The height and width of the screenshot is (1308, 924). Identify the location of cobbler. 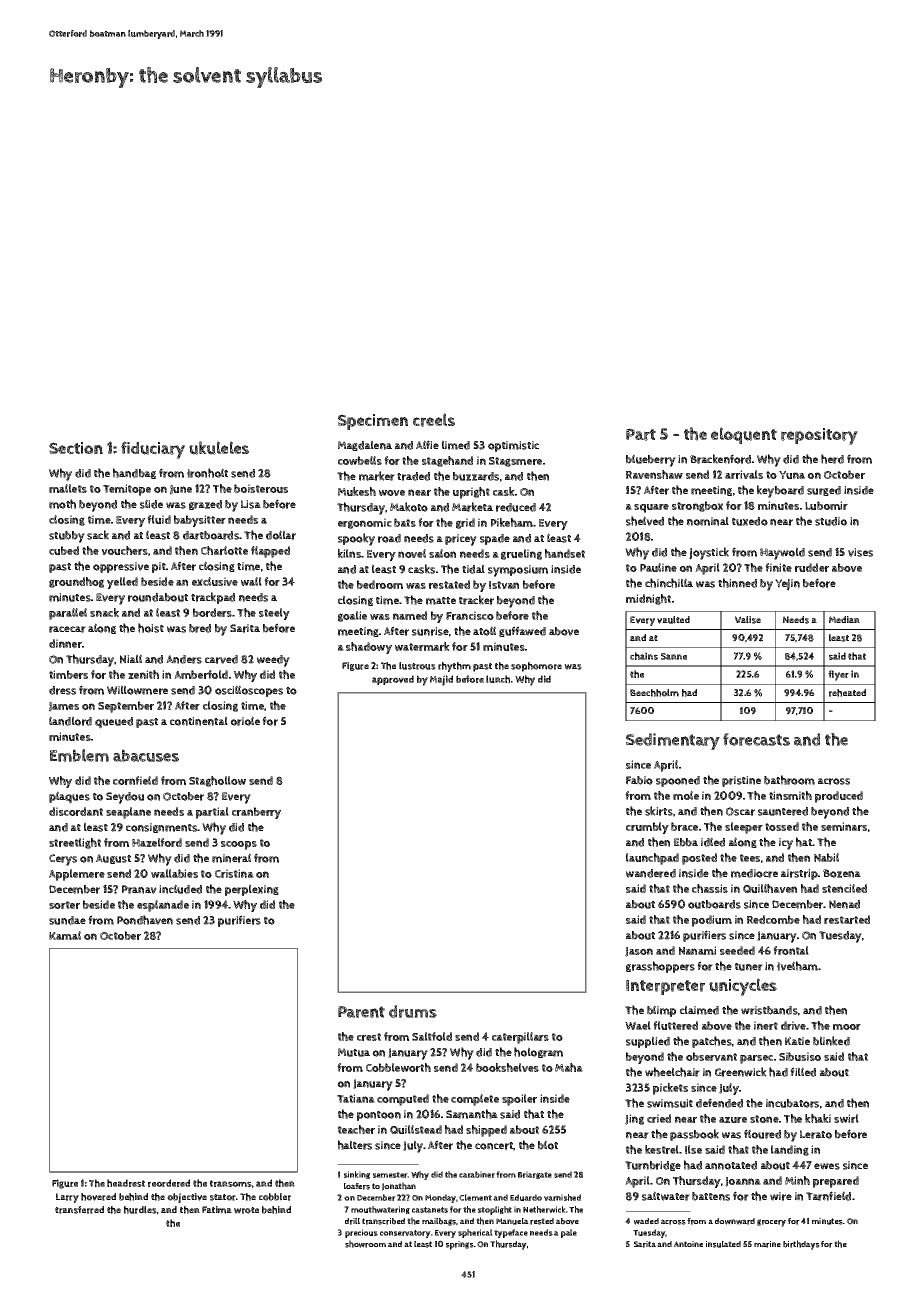
(275, 1197).
